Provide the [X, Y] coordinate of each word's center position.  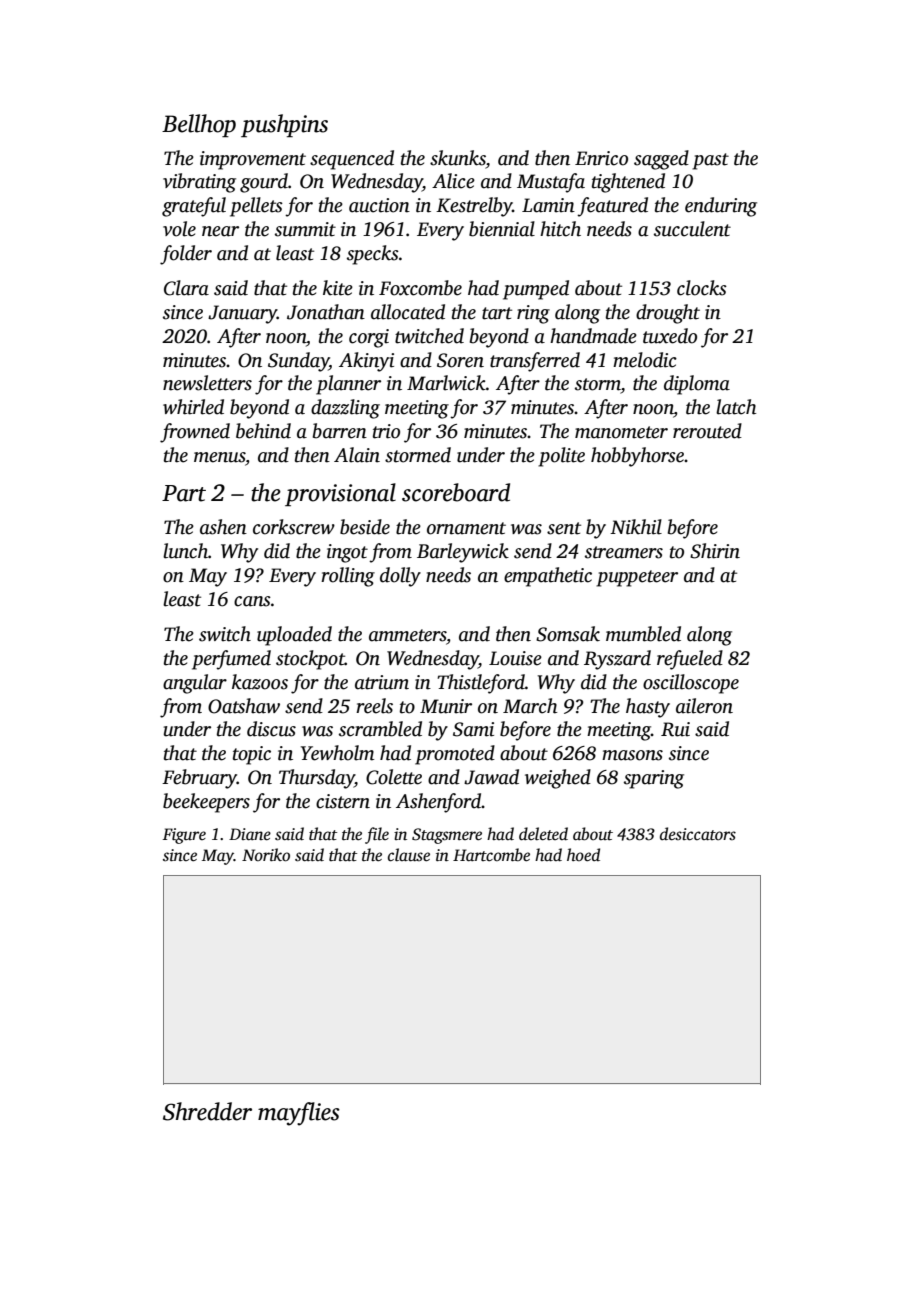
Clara [186, 288]
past [710, 161]
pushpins [284, 125]
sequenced [352, 160]
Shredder [207, 1111]
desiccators [698, 834]
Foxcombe [420, 288]
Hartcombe [491, 855]
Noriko [266, 855]
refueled [690, 660]
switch [225, 634]
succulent [692, 229]
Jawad [491, 777]
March [530, 706]
